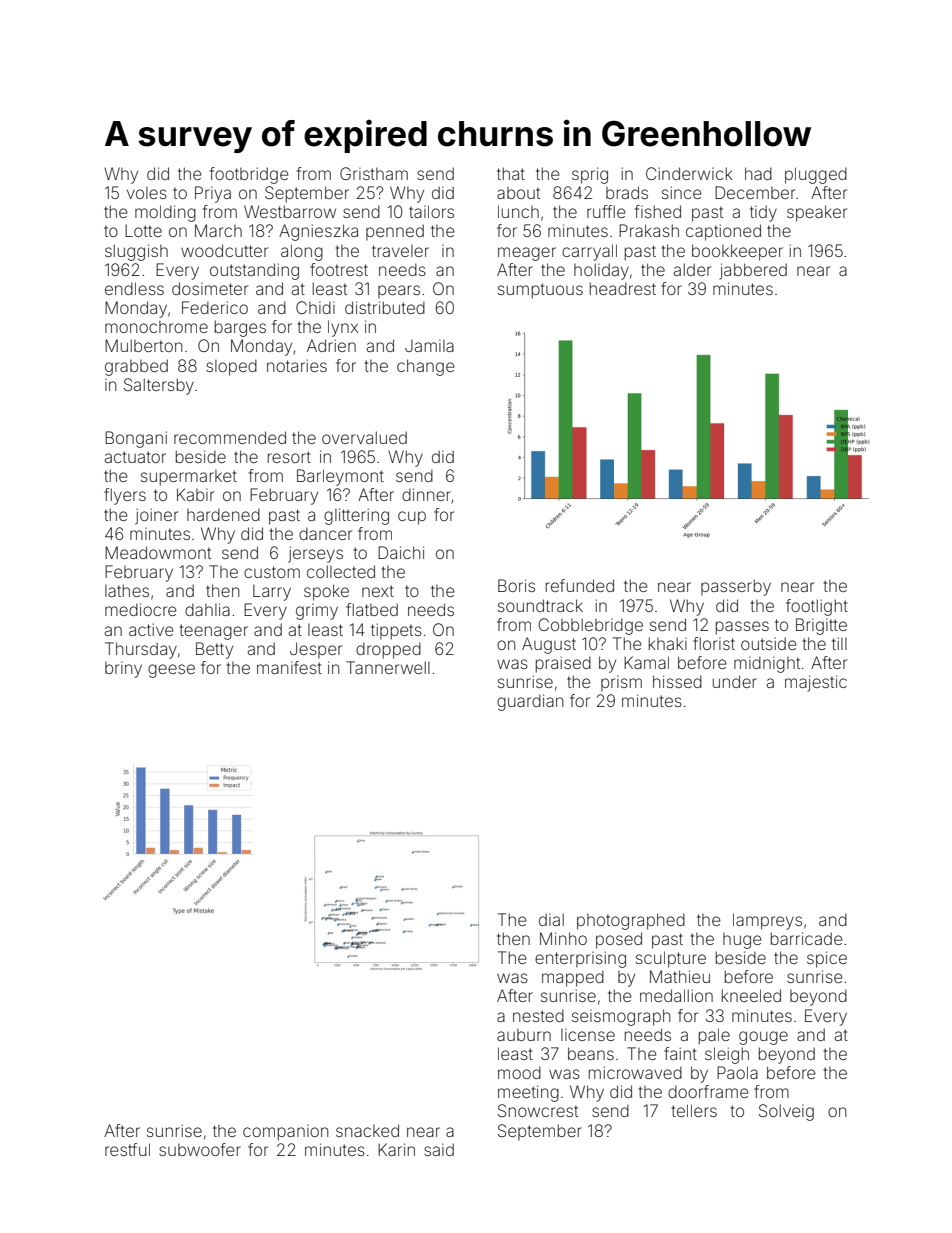  Describe the element at coordinates (524, 1035) in the page. I see `auburn` at that location.
